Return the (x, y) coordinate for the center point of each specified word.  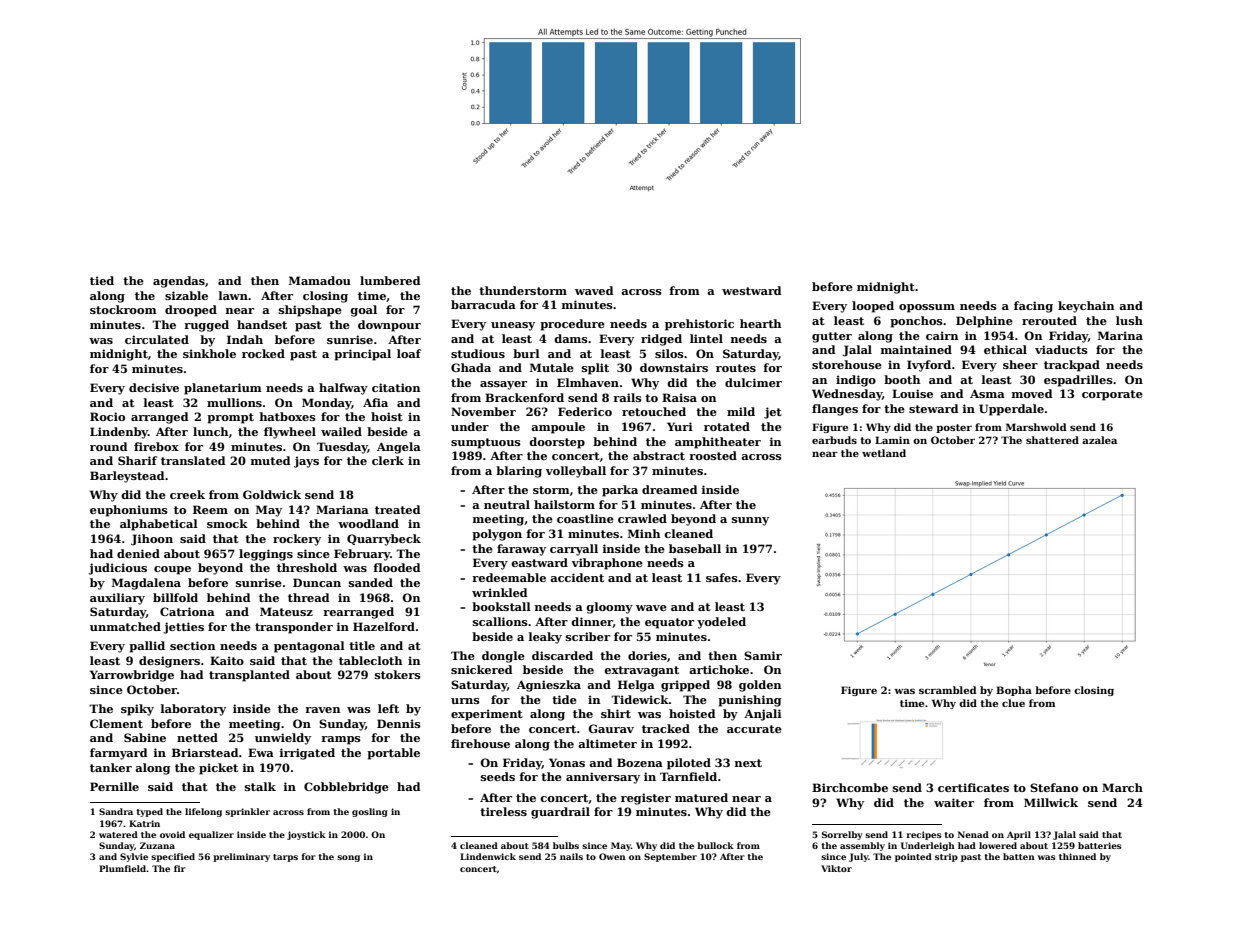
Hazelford (384, 626)
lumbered (390, 280)
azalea (1099, 440)
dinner (592, 622)
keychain (1086, 307)
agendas (179, 282)
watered (118, 834)
